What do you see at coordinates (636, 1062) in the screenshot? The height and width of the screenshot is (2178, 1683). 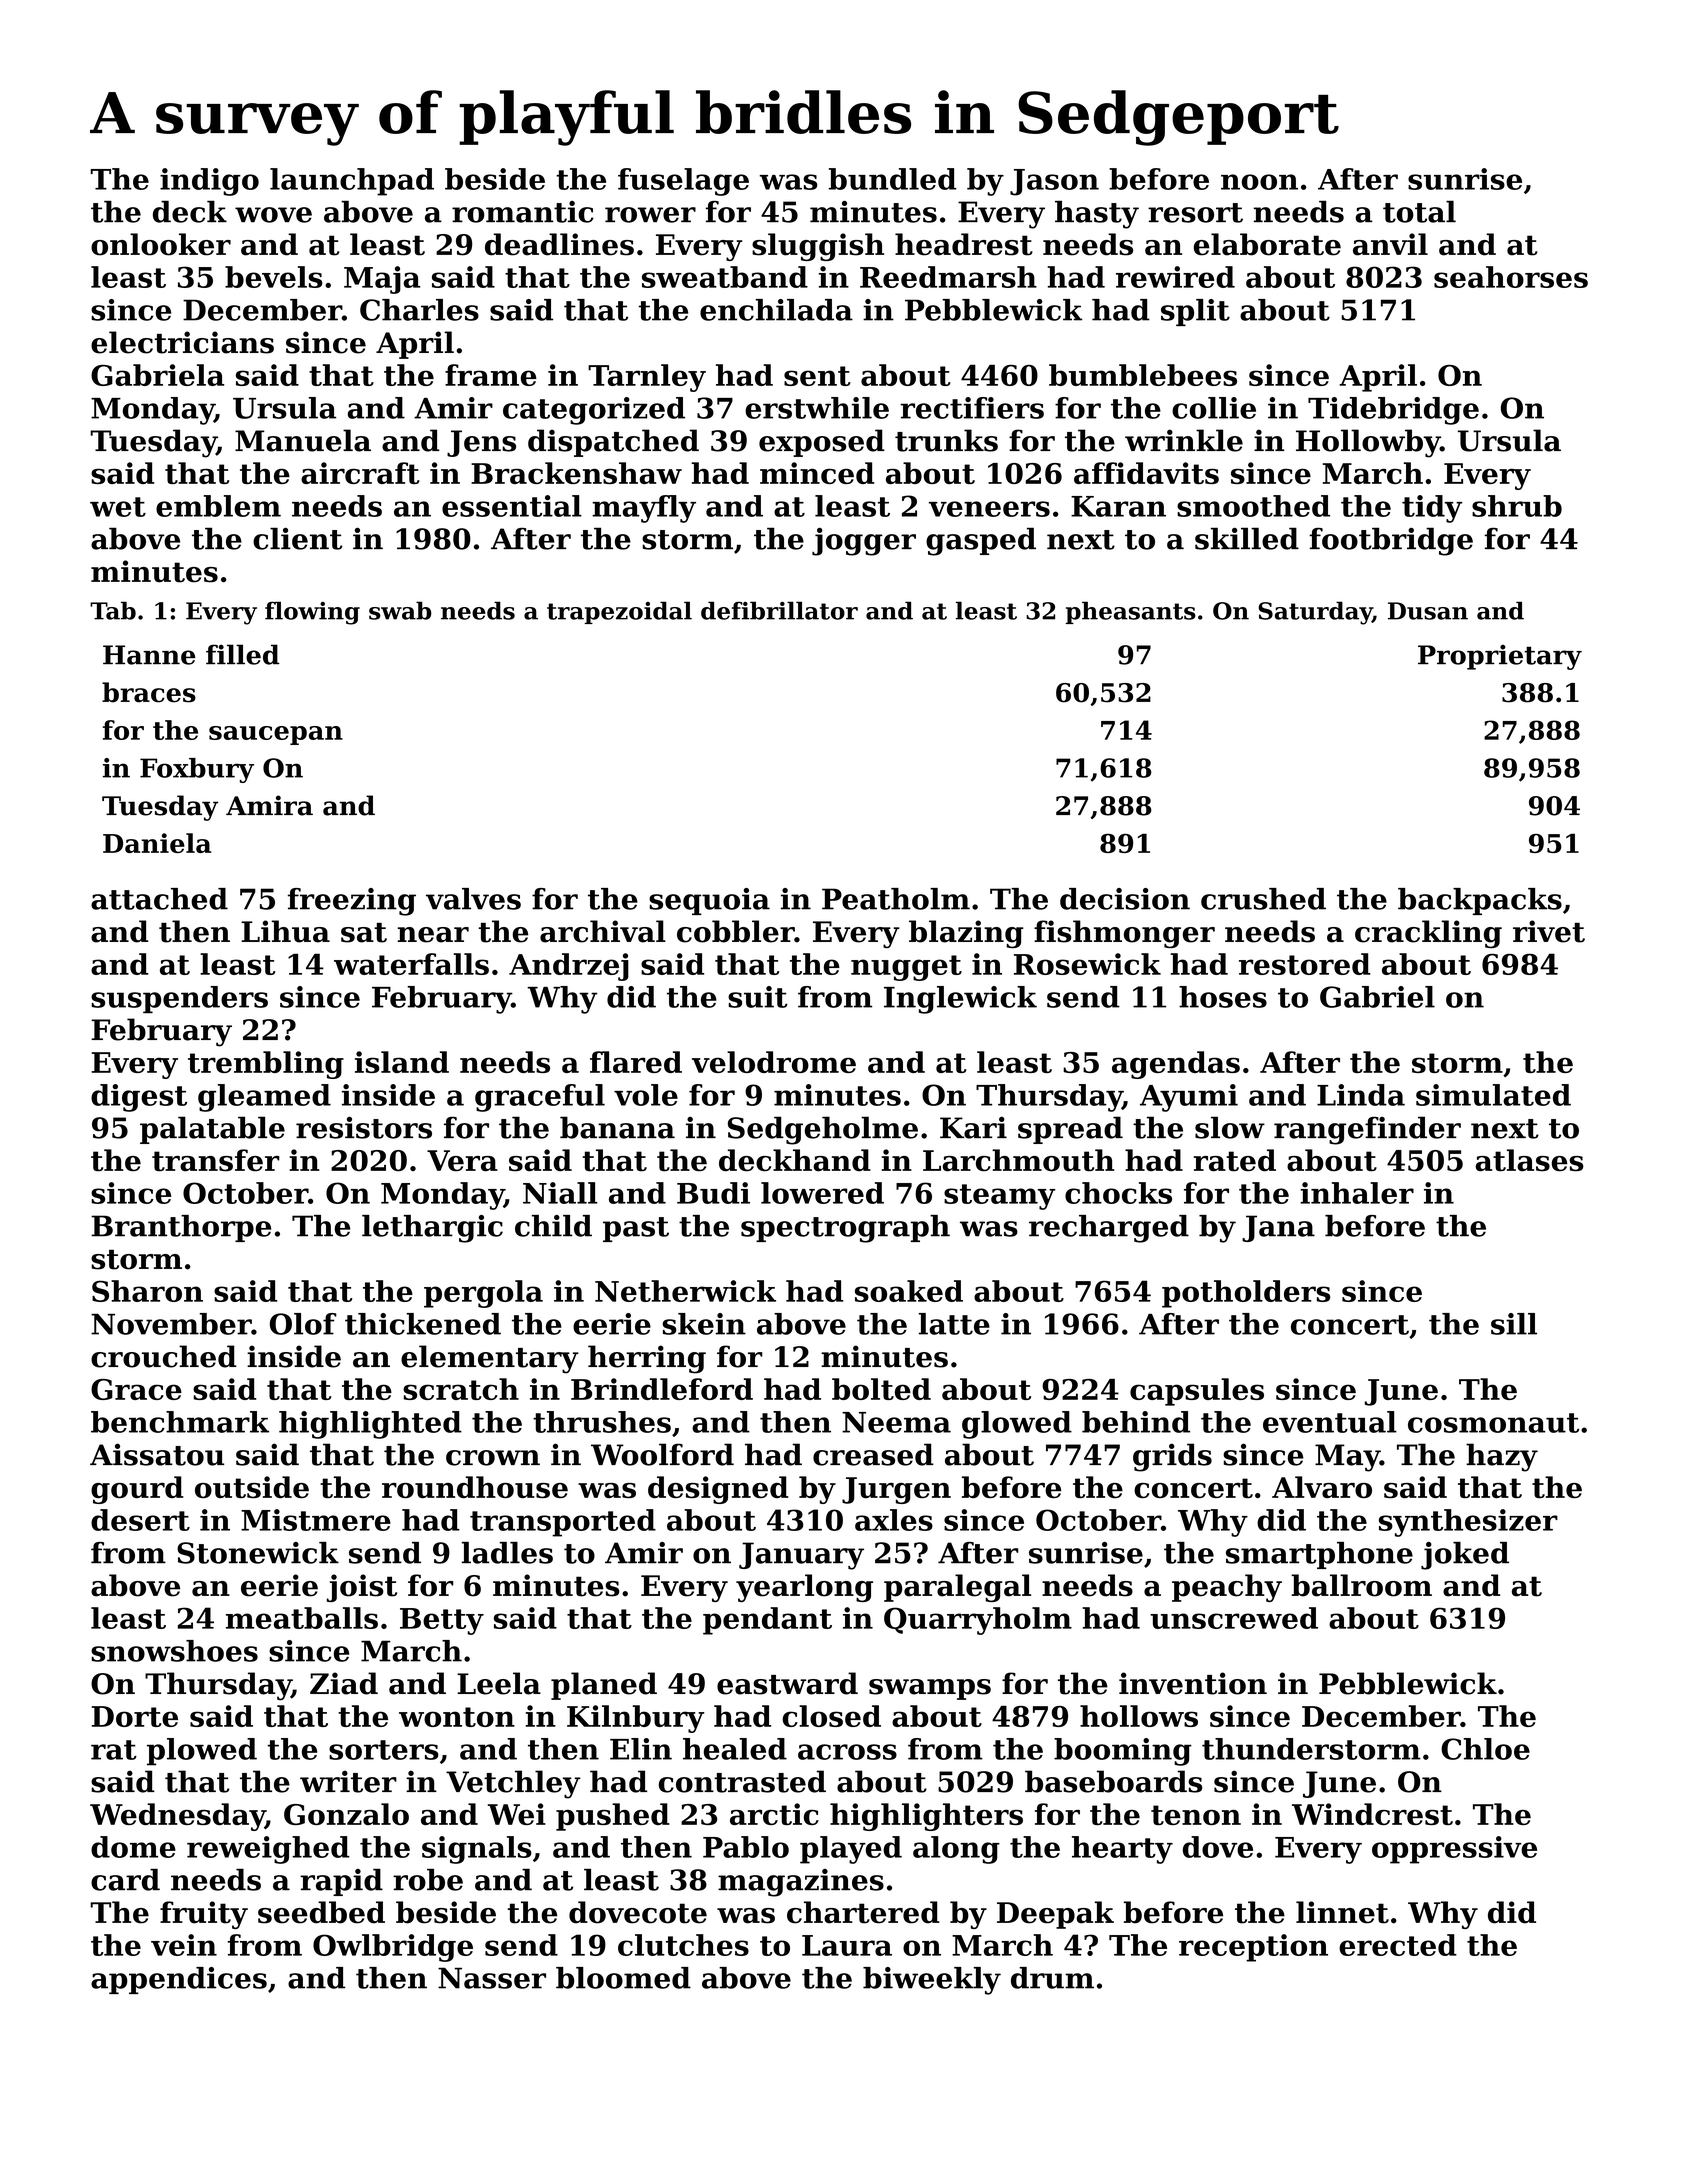 I see `flared` at bounding box center [636, 1062].
